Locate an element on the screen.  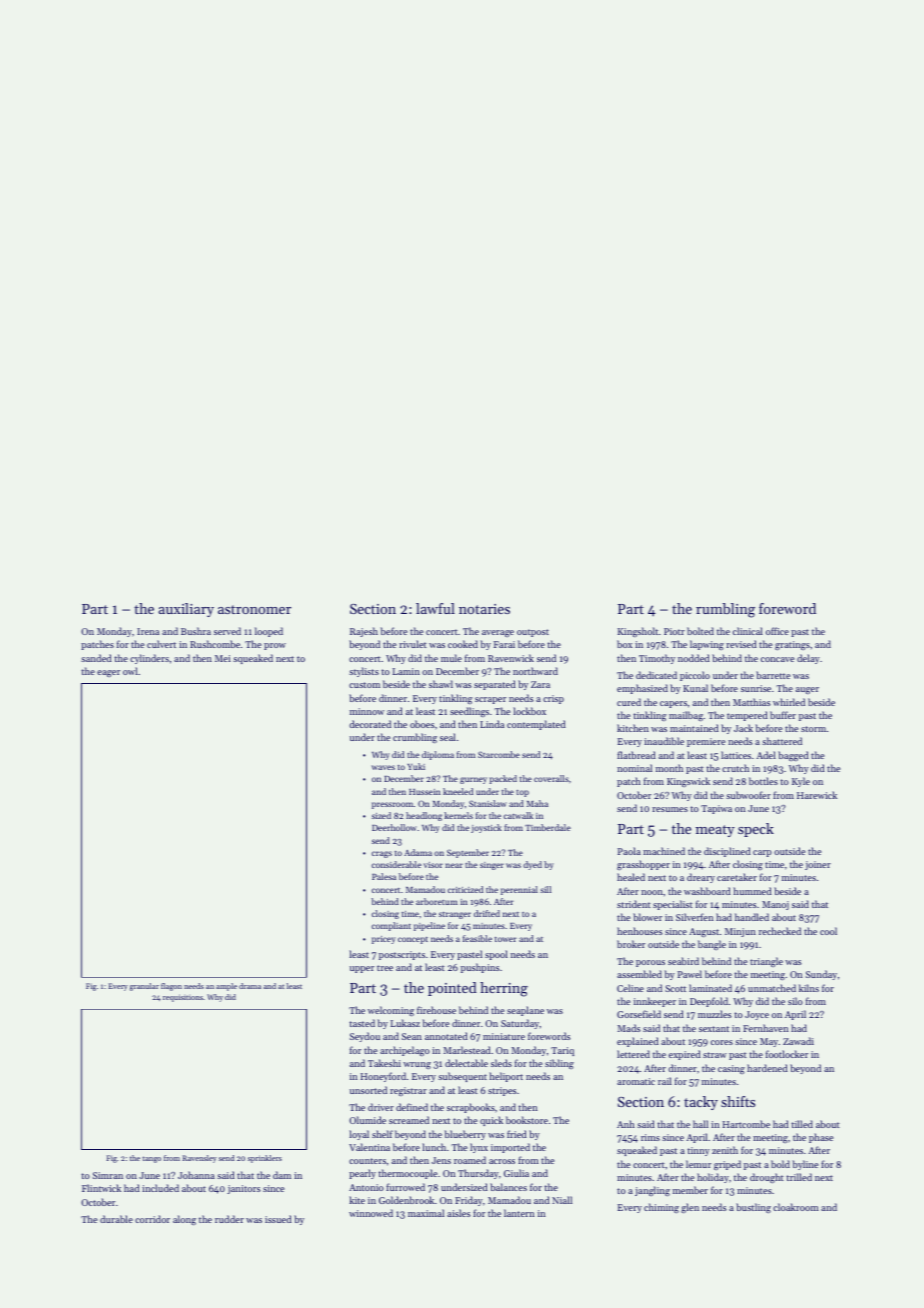
office is located at coordinates (777, 631).
